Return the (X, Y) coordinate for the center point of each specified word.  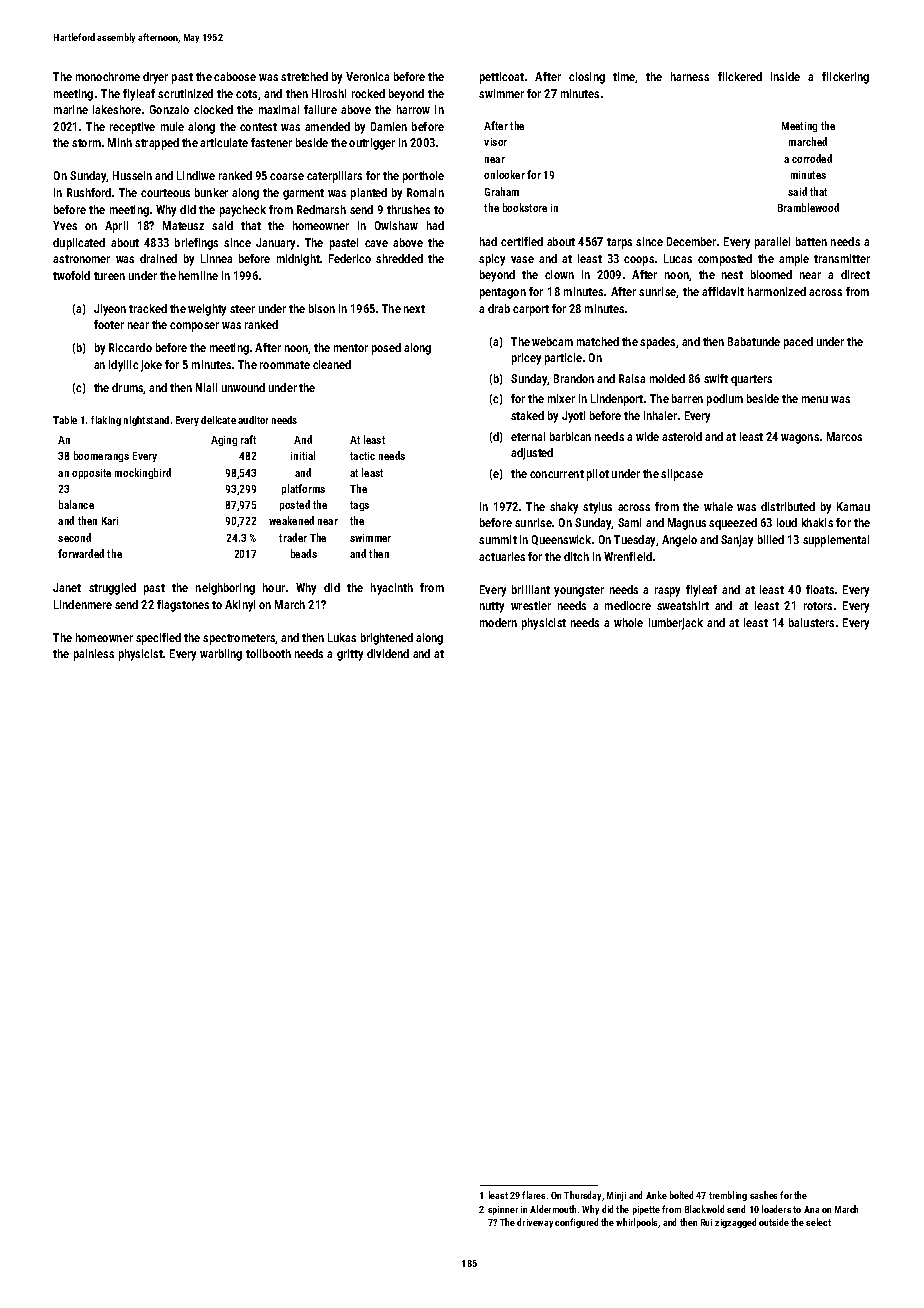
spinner (503, 1210)
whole (628, 622)
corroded (812, 158)
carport (531, 310)
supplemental (836, 541)
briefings (196, 244)
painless (94, 655)
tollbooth (268, 653)
